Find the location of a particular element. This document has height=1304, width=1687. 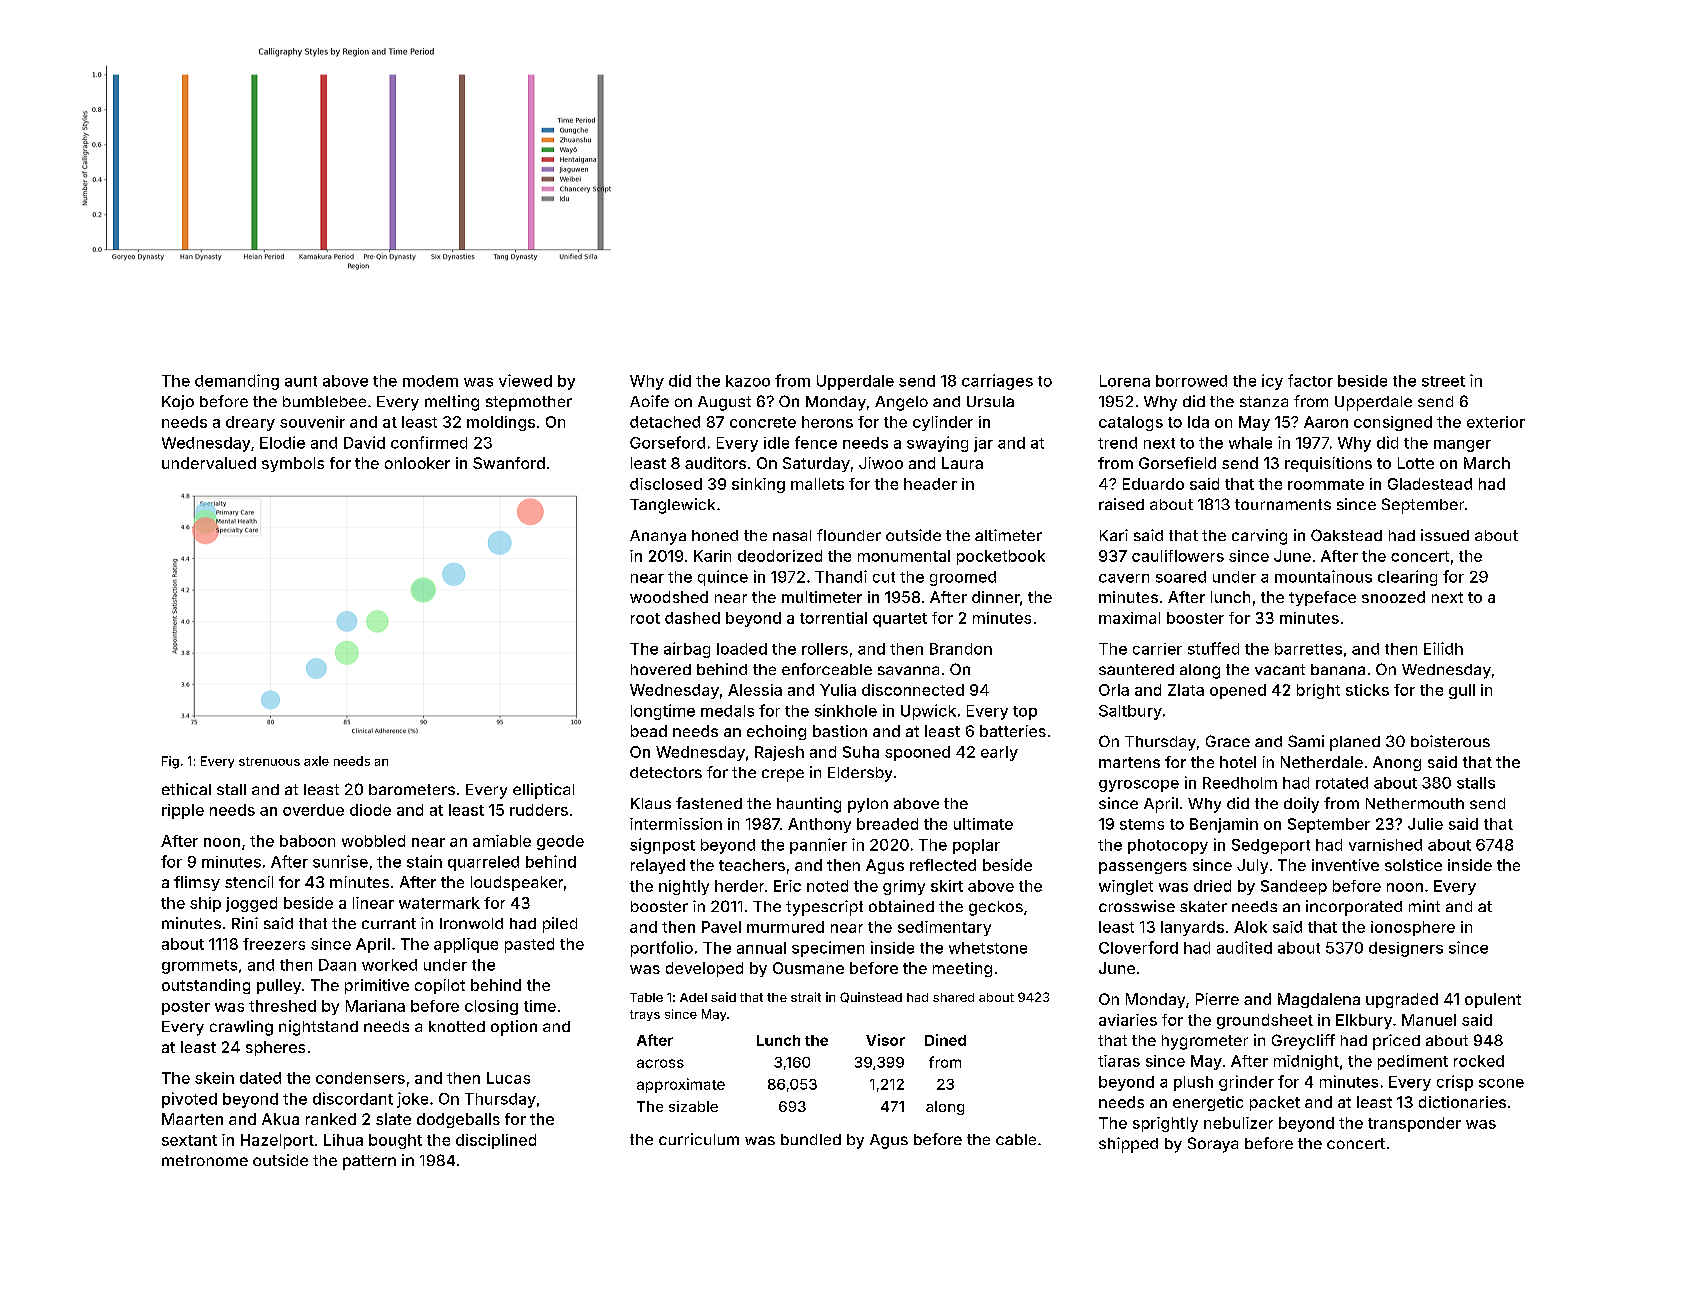

flimsy is located at coordinates (197, 883).
